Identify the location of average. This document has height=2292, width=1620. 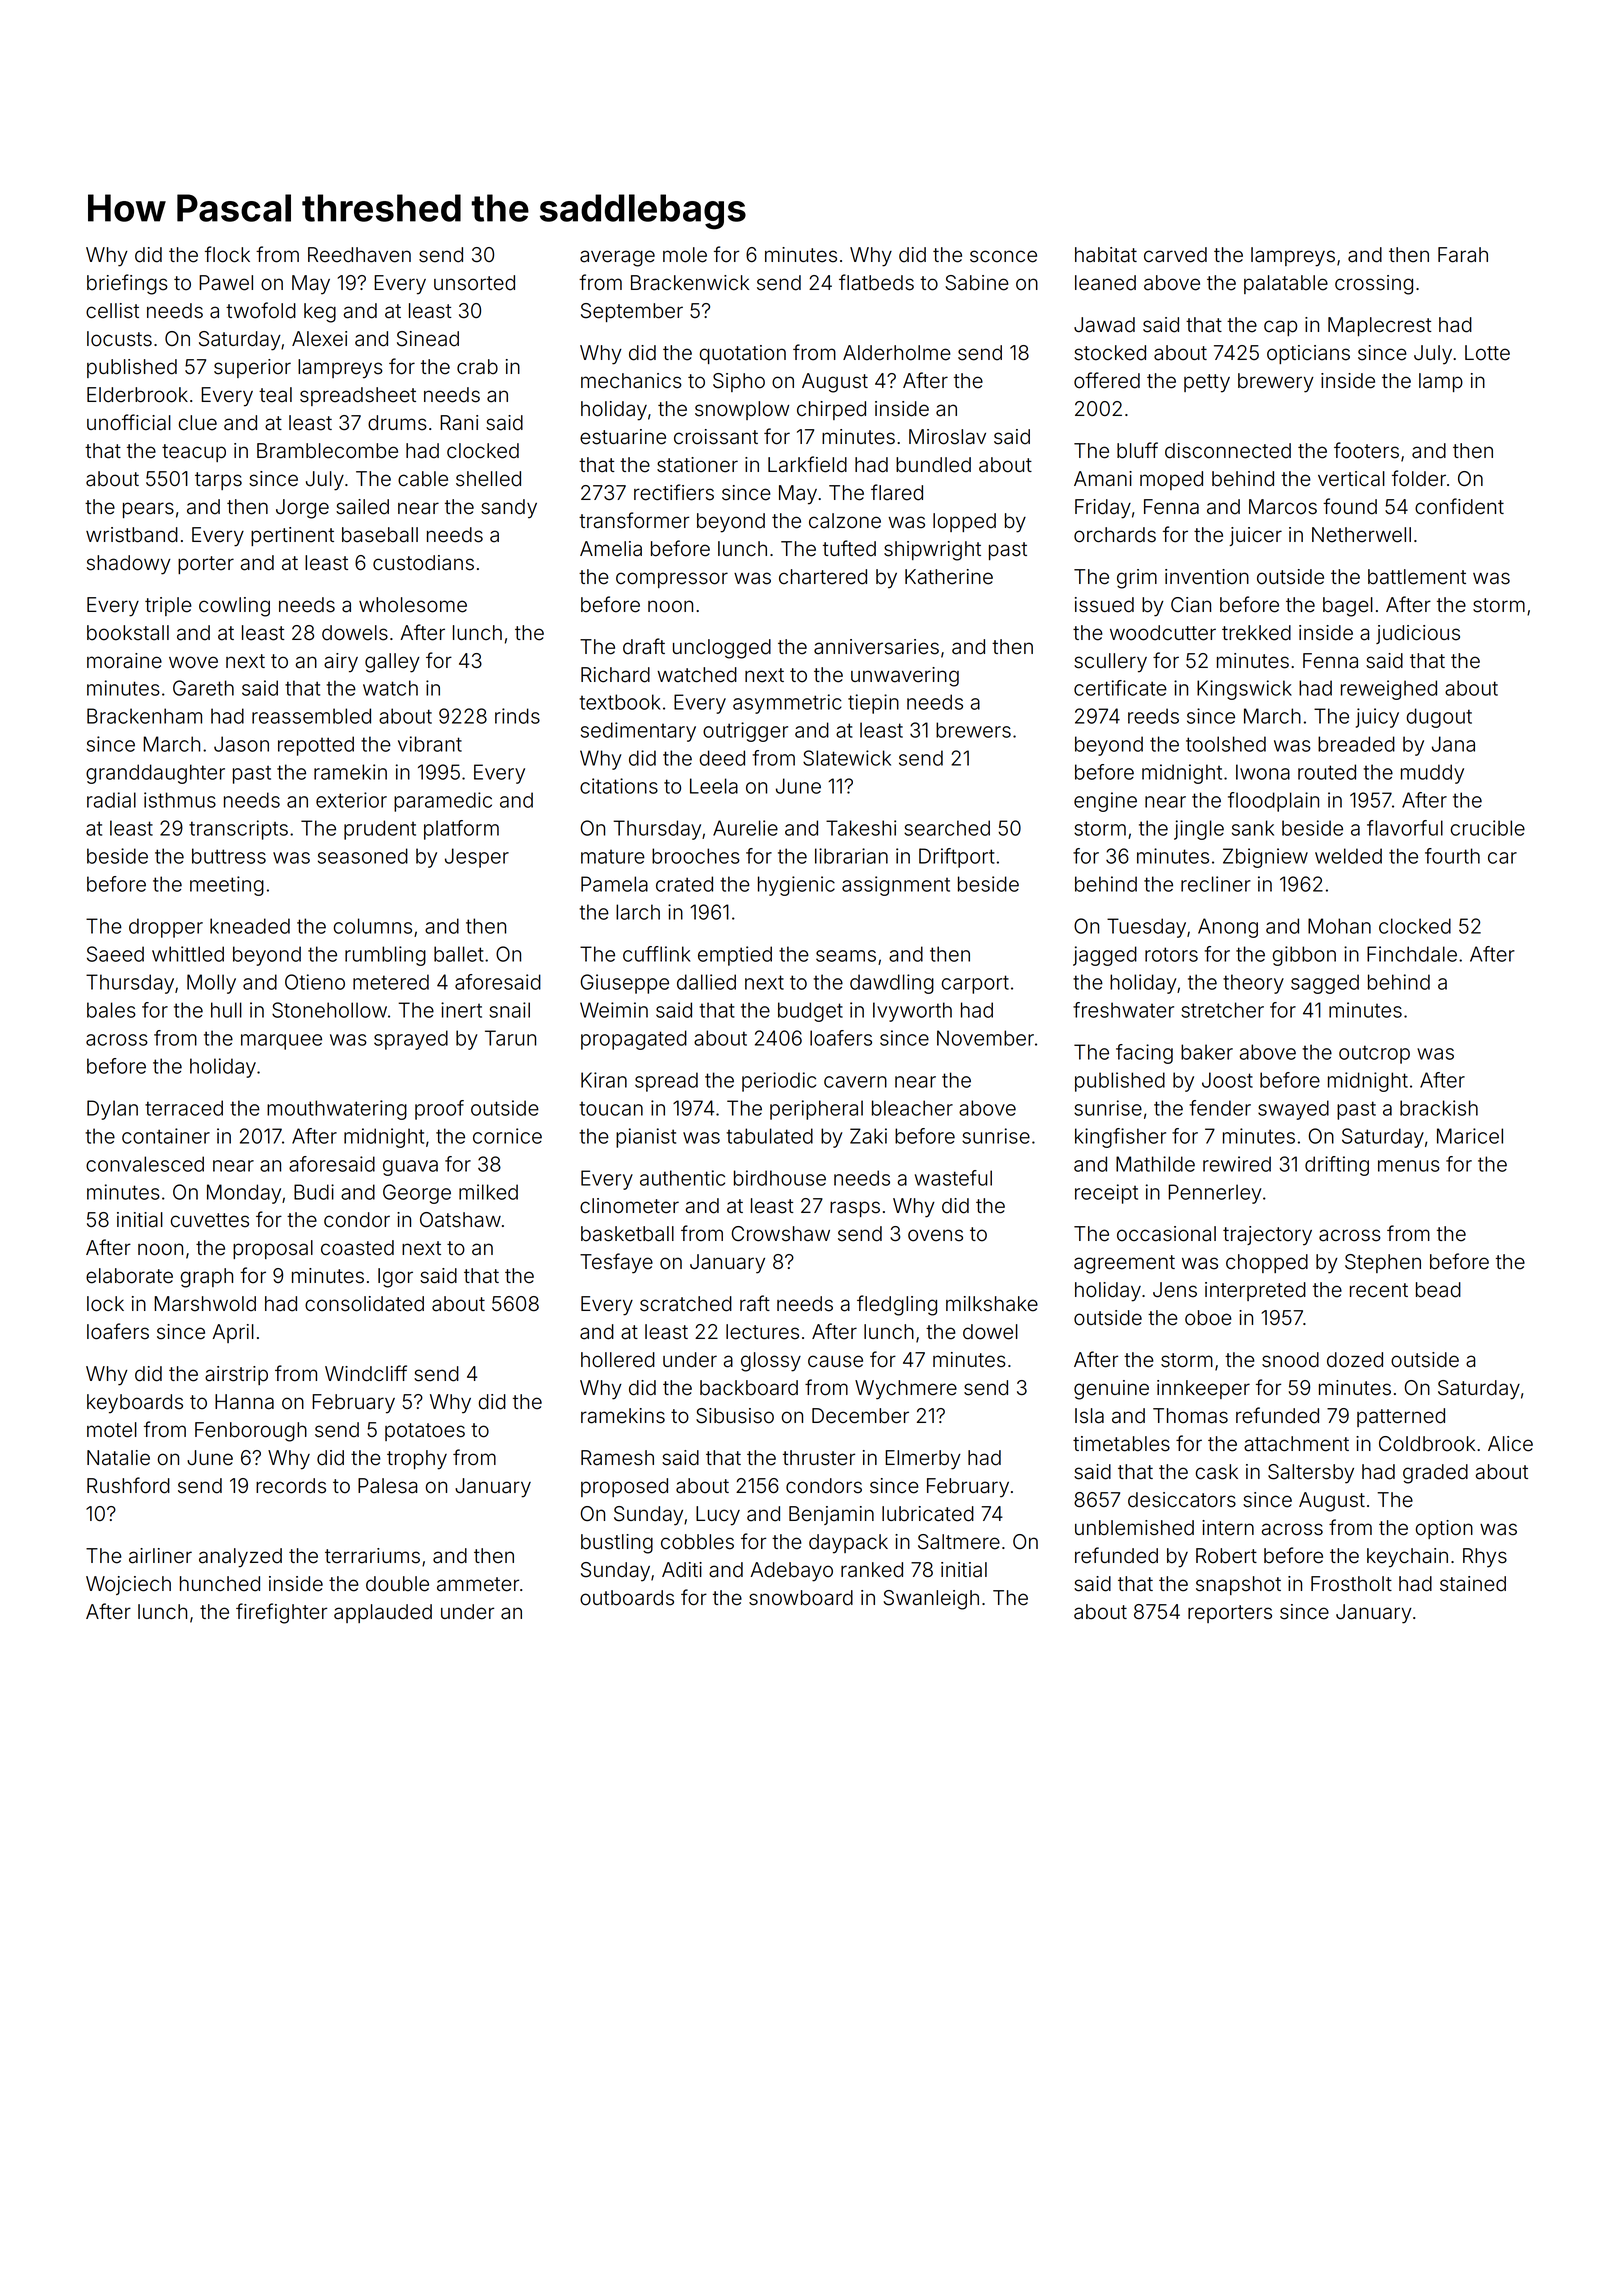
(617, 258).
